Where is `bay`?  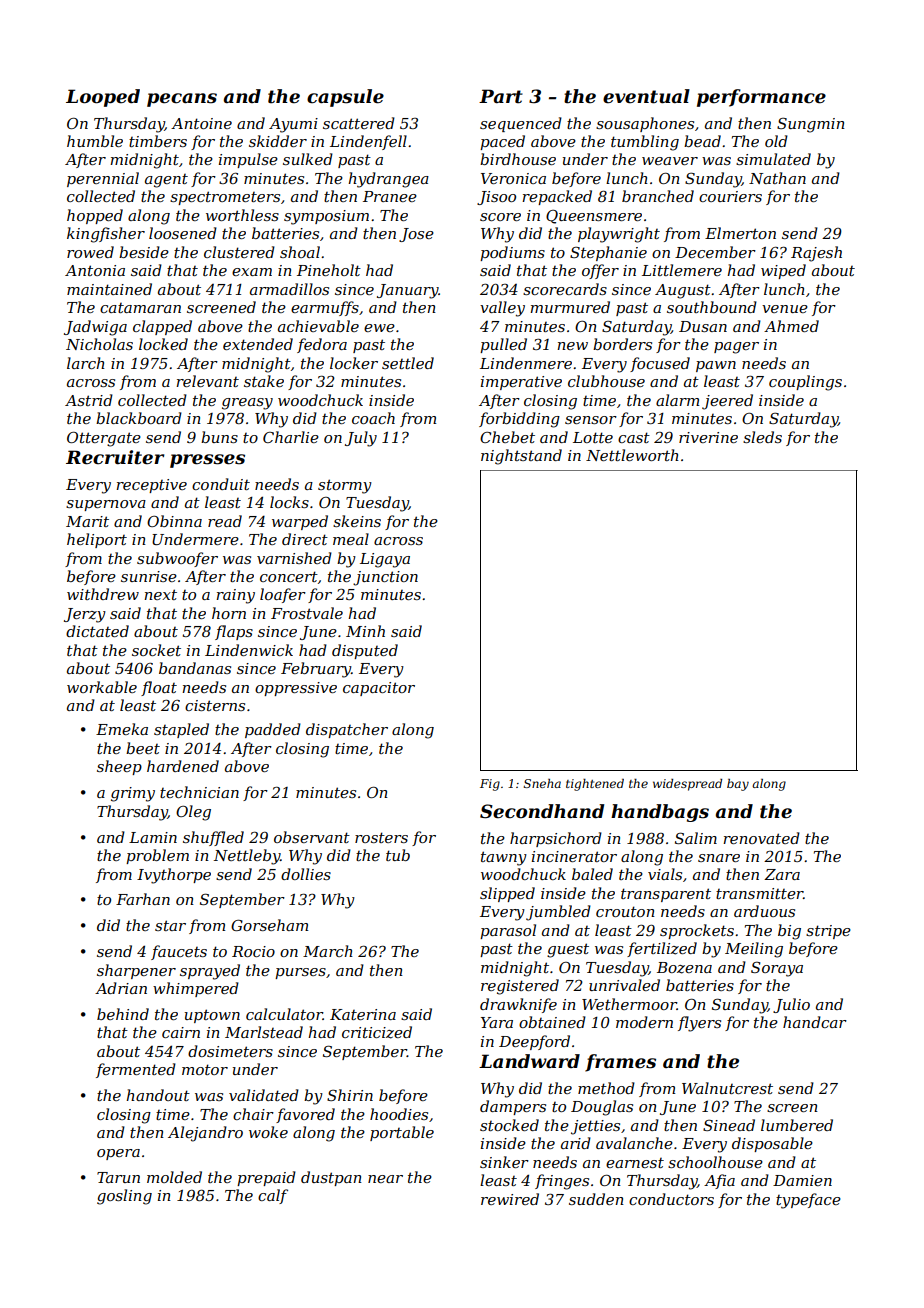 bay is located at coordinates (738, 785).
